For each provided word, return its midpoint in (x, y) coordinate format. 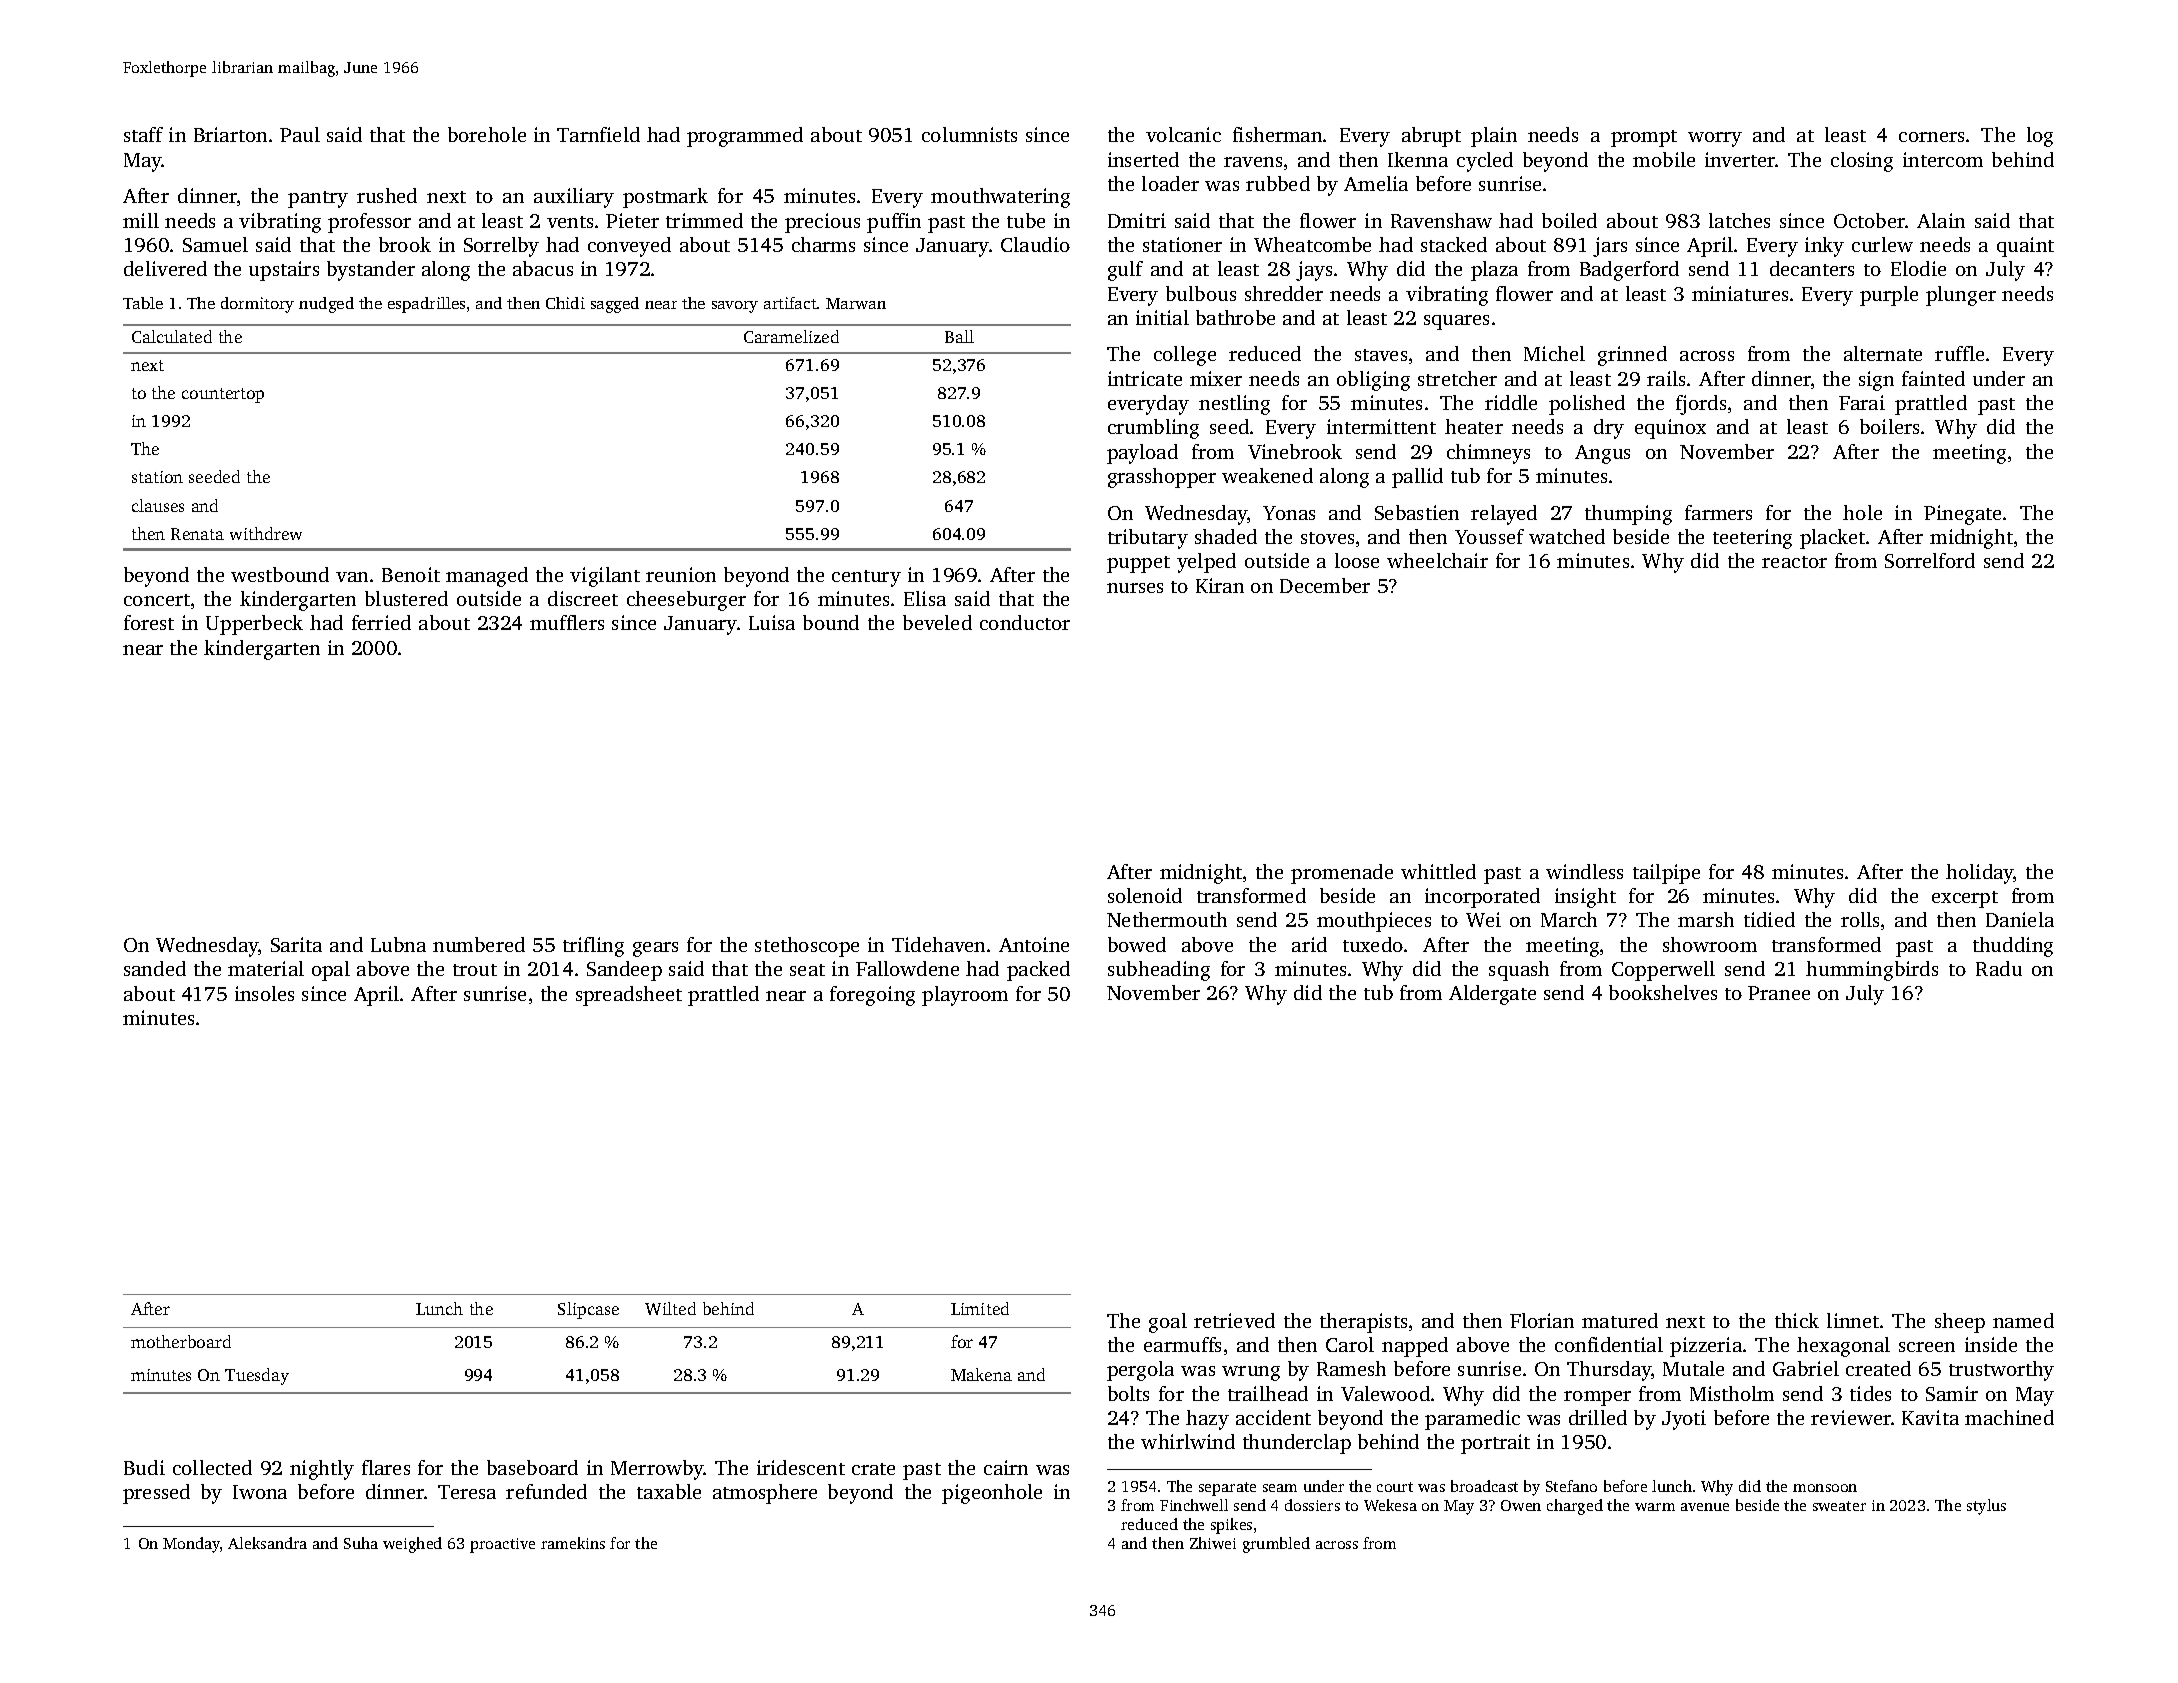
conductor (1025, 622)
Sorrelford (1930, 560)
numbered (479, 944)
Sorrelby (501, 247)
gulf (1125, 271)
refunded (546, 1491)
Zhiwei (1213, 1543)
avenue (1705, 1507)
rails (1666, 378)
